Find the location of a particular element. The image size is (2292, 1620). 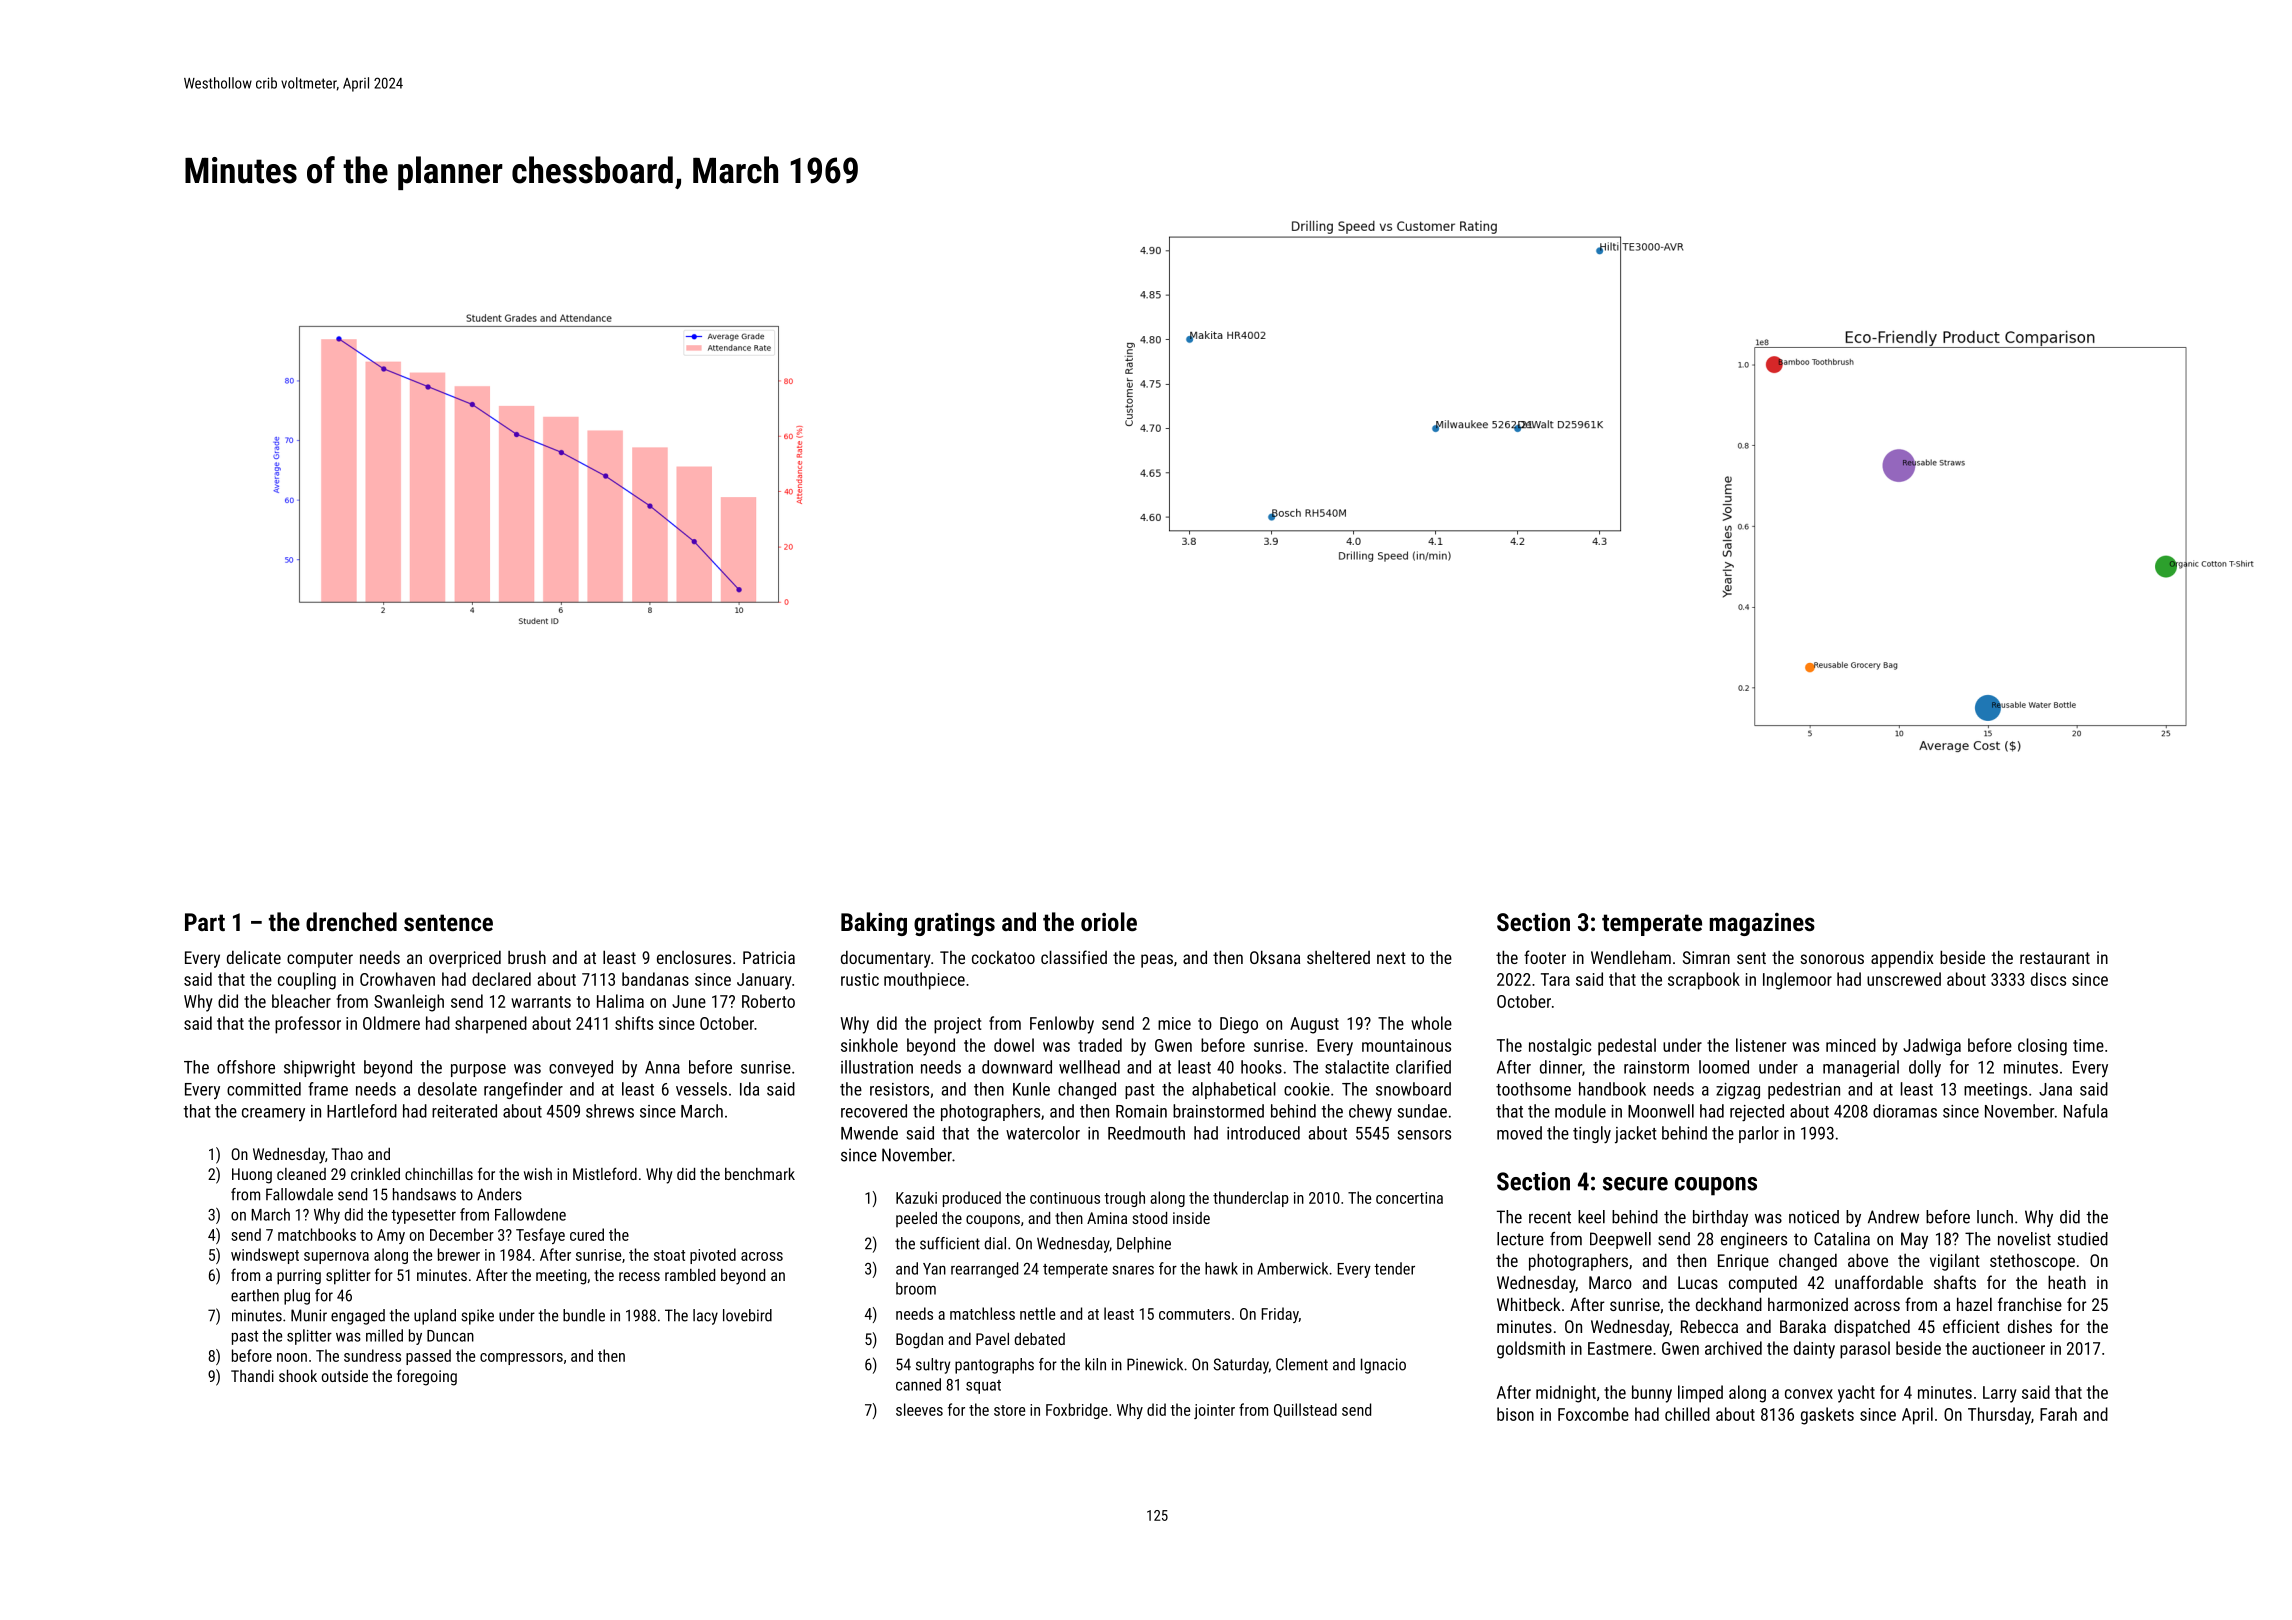

sharpened is located at coordinates (491, 1025).
